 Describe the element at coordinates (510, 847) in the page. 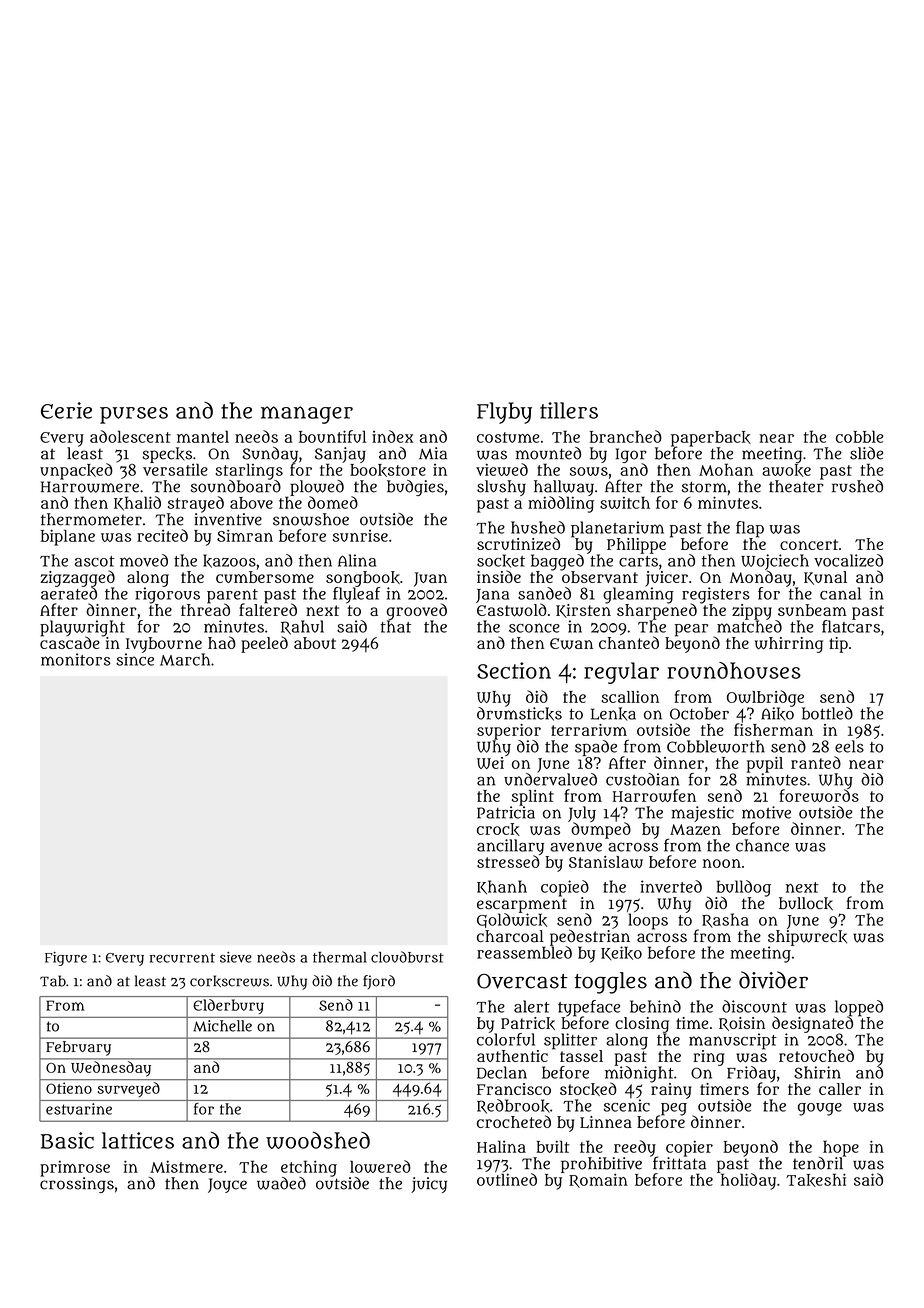

I see `ancillary` at that location.
